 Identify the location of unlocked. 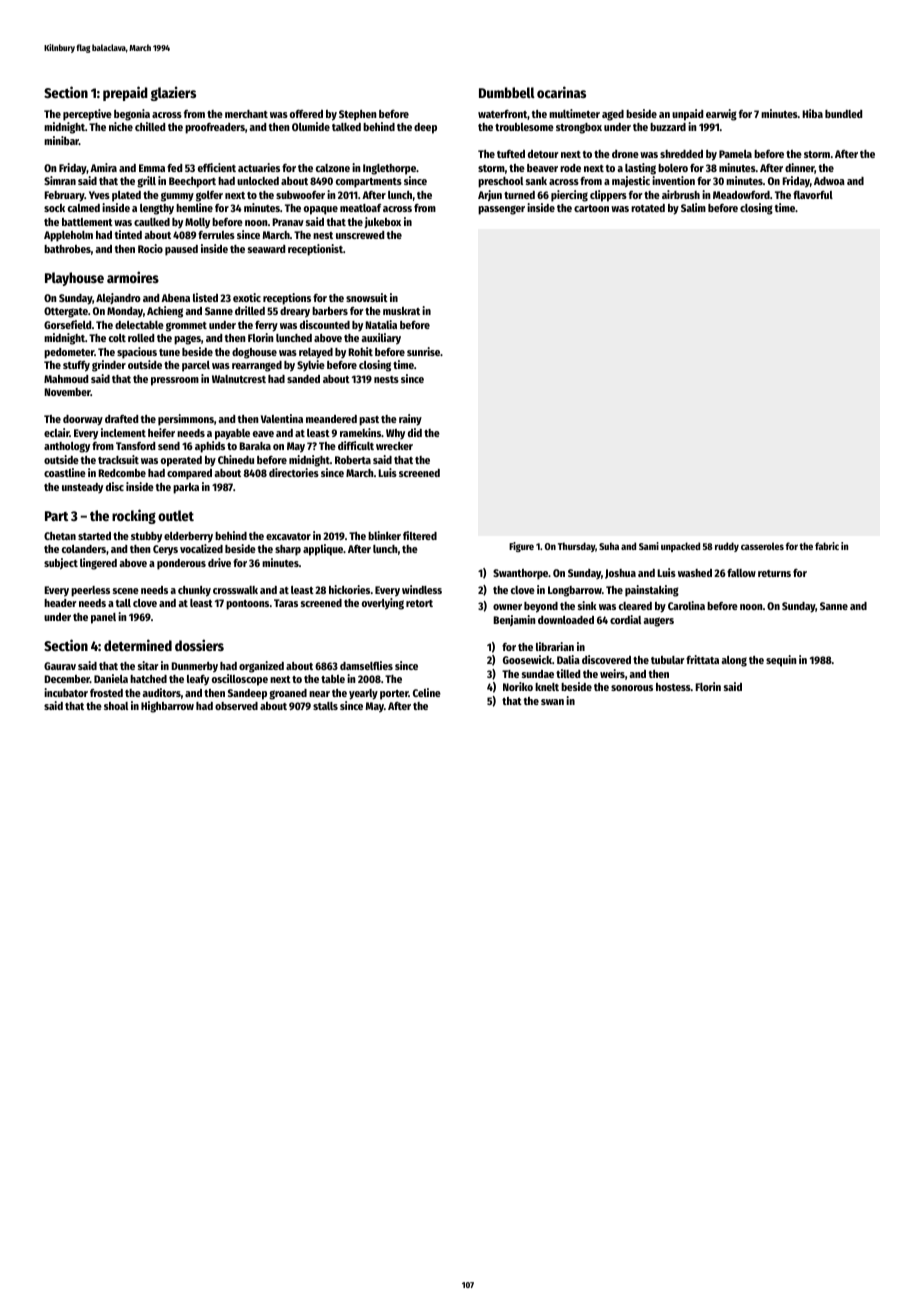
(258, 181).
